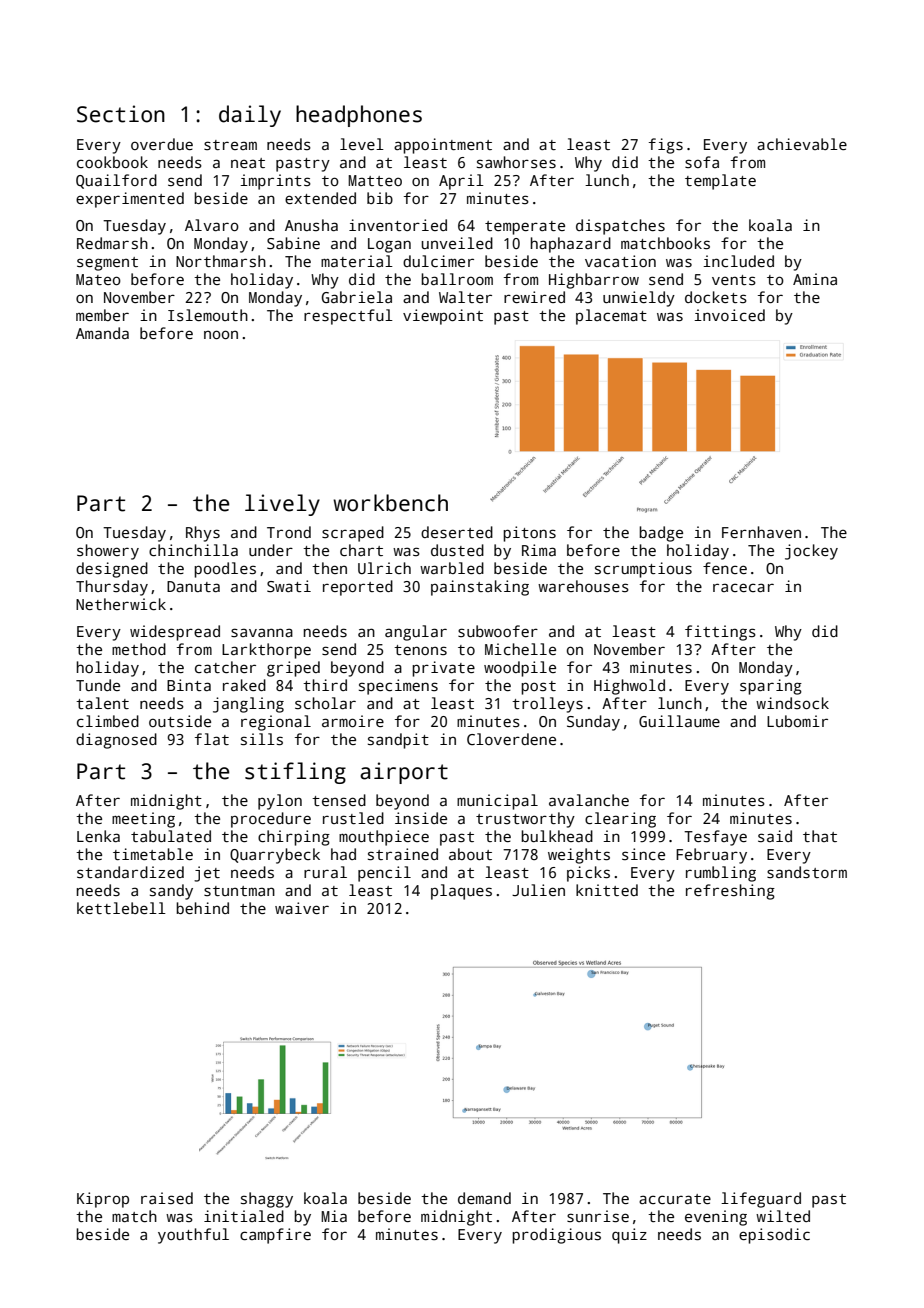 The width and height of the image is (924, 1308). Describe the element at coordinates (807, 872) in the image. I see `sandstorm` at that location.
